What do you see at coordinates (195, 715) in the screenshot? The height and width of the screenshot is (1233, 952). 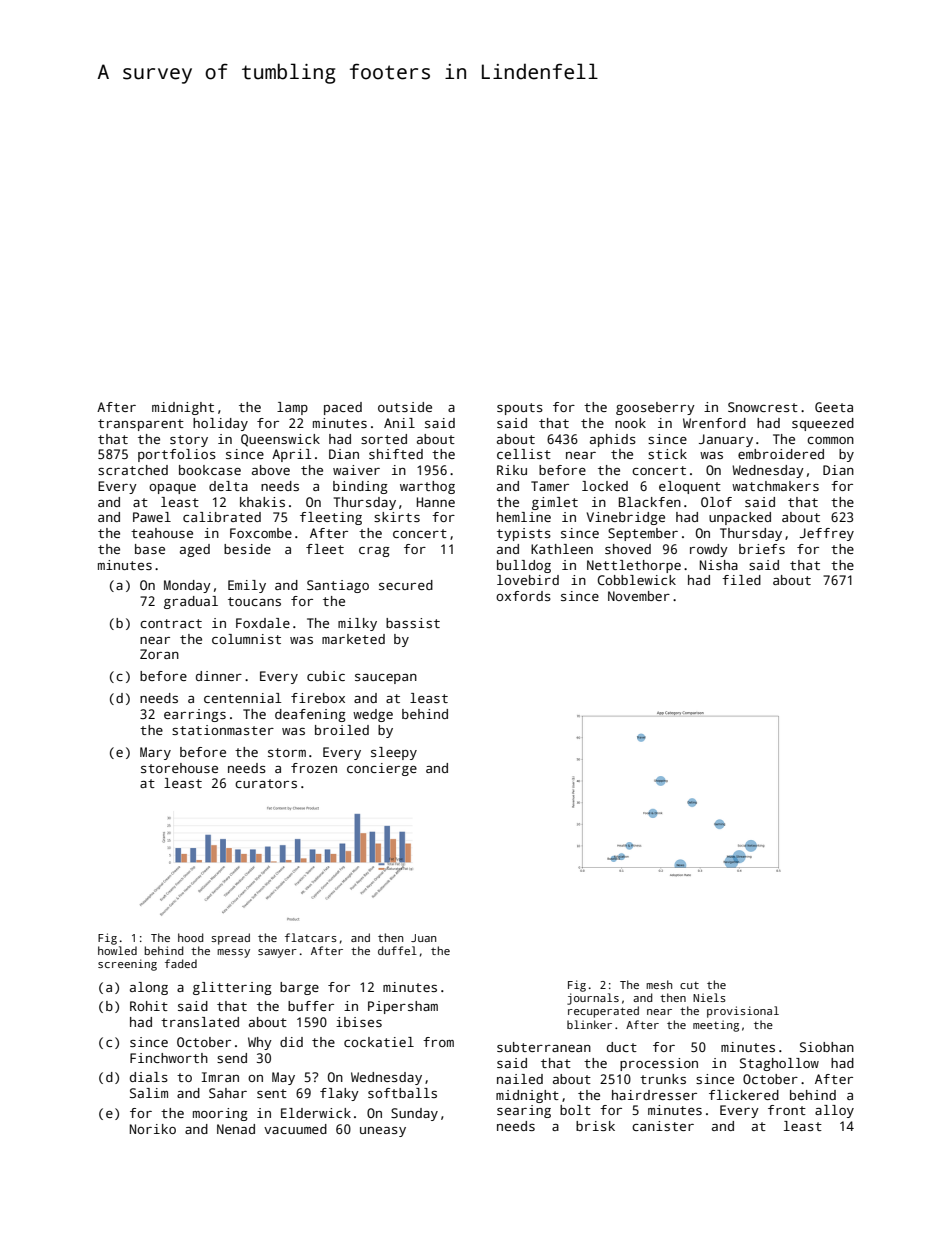 I see `earrings` at bounding box center [195, 715].
